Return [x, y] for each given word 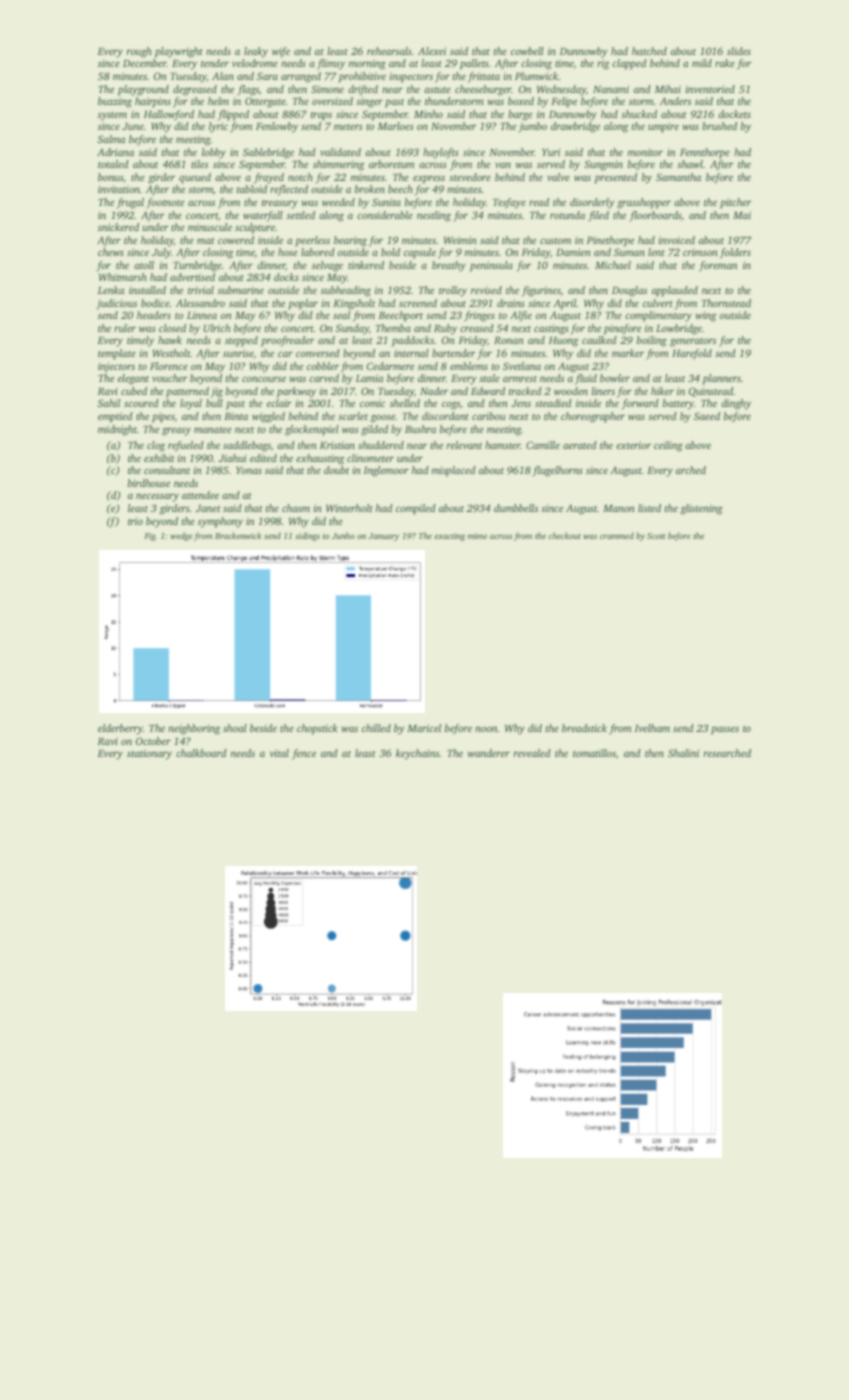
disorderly [592, 203]
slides [739, 51]
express [429, 179]
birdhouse [149, 483]
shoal [235, 728]
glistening [702, 509]
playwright [179, 52]
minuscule [210, 227]
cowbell [527, 51]
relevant [464, 445]
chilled [376, 728]
